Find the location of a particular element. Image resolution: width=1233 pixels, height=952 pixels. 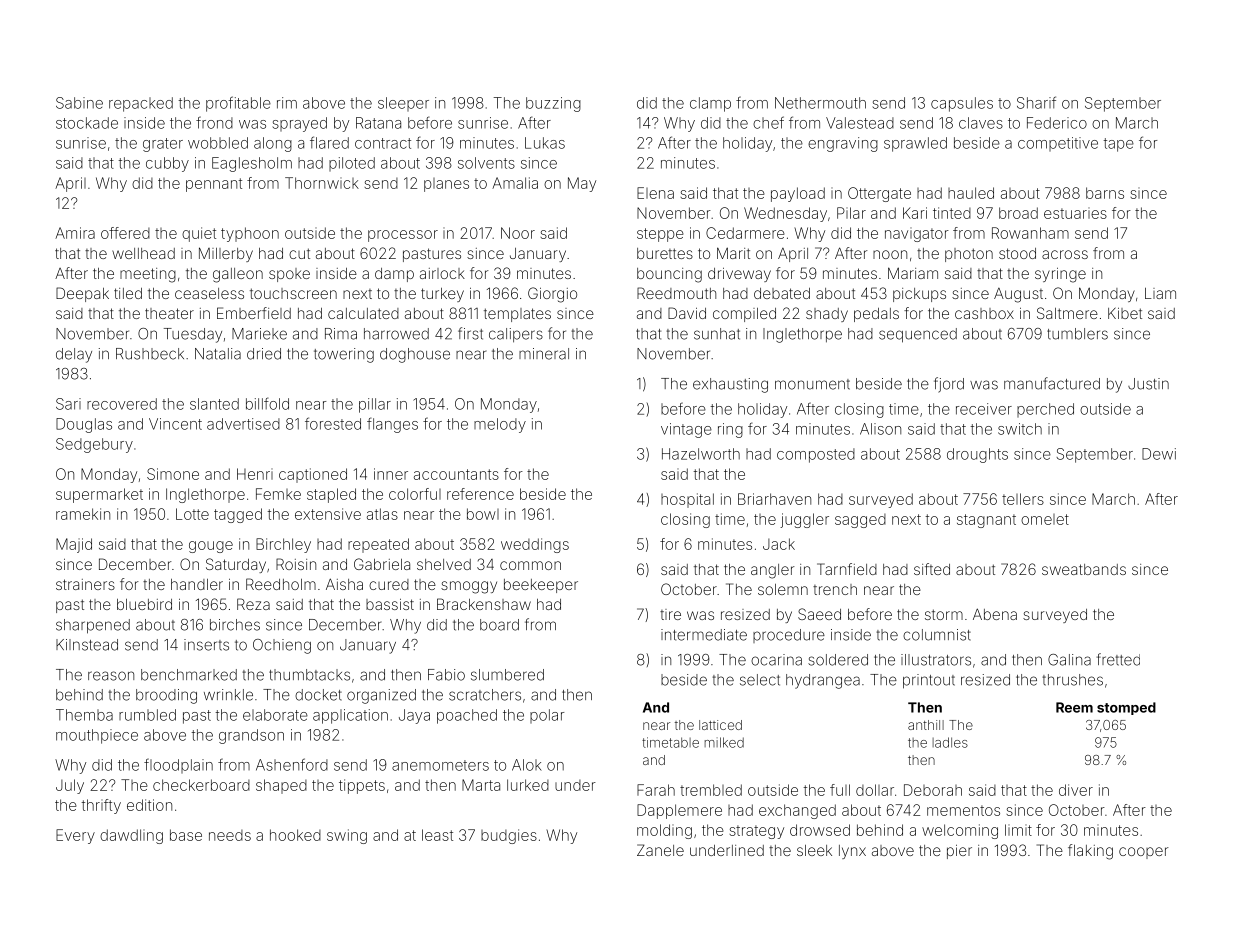

buzzing is located at coordinates (553, 104).
